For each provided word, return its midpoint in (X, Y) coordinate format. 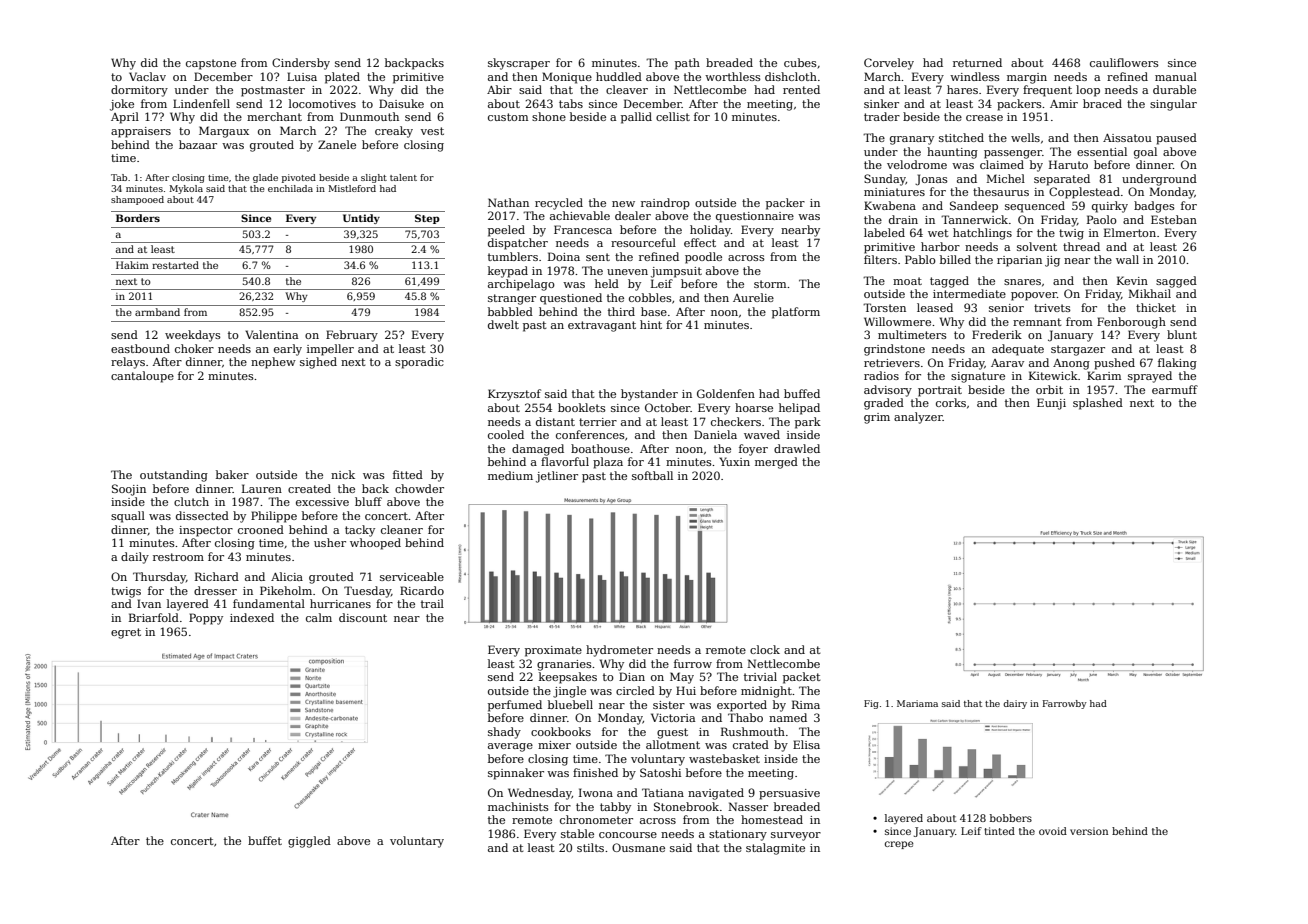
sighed (318, 363)
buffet (265, 840)
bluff (368, 501)
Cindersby (301, 64)
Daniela (715, 434)
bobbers (1011, 818)
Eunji (1051, 404)
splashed (1098, 404)
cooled (506, 434)
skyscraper (519, 64)
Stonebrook (686, 806)
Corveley (889, 64)
